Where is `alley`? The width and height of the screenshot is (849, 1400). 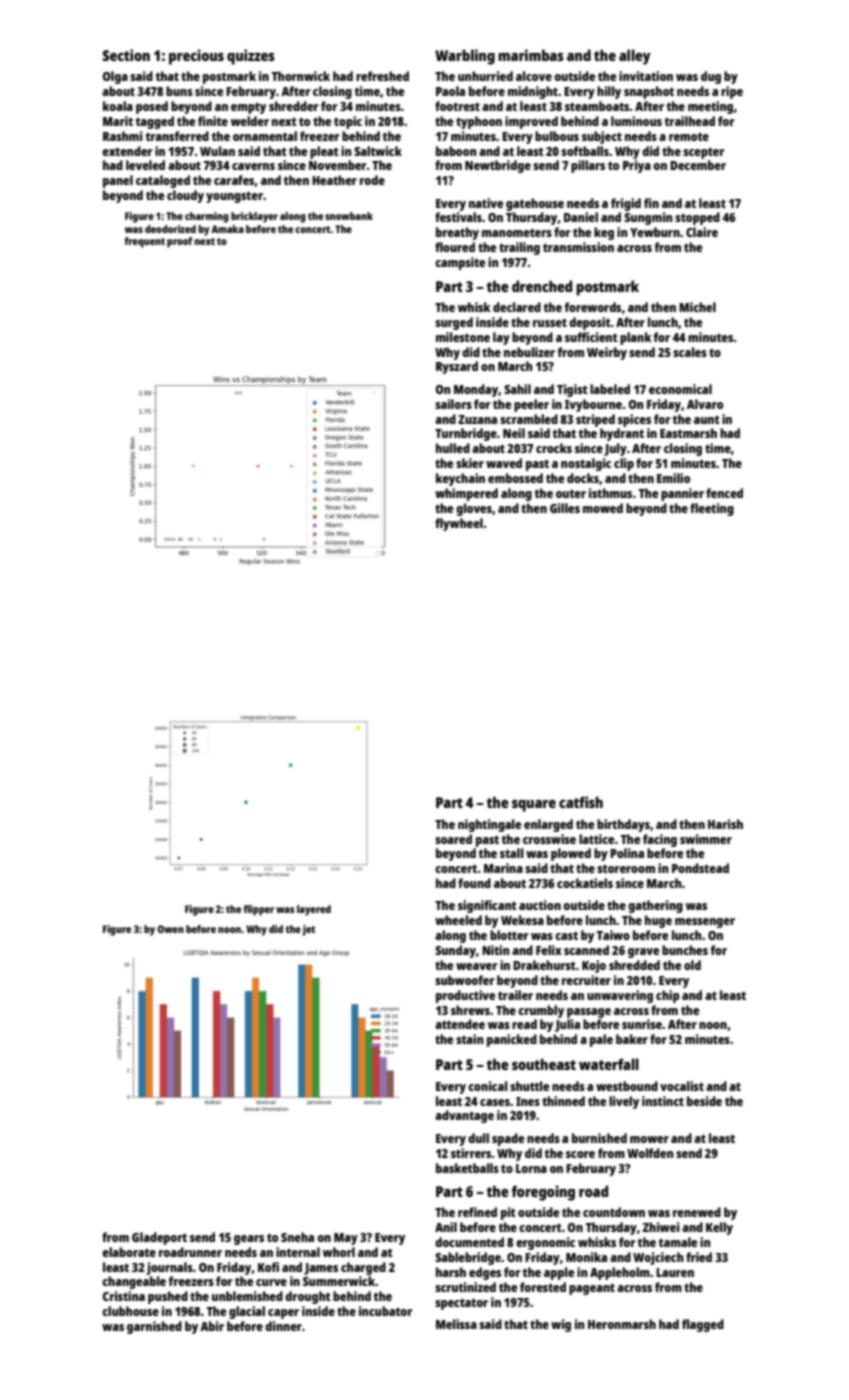
alley is located at coordinates (635, 57).
